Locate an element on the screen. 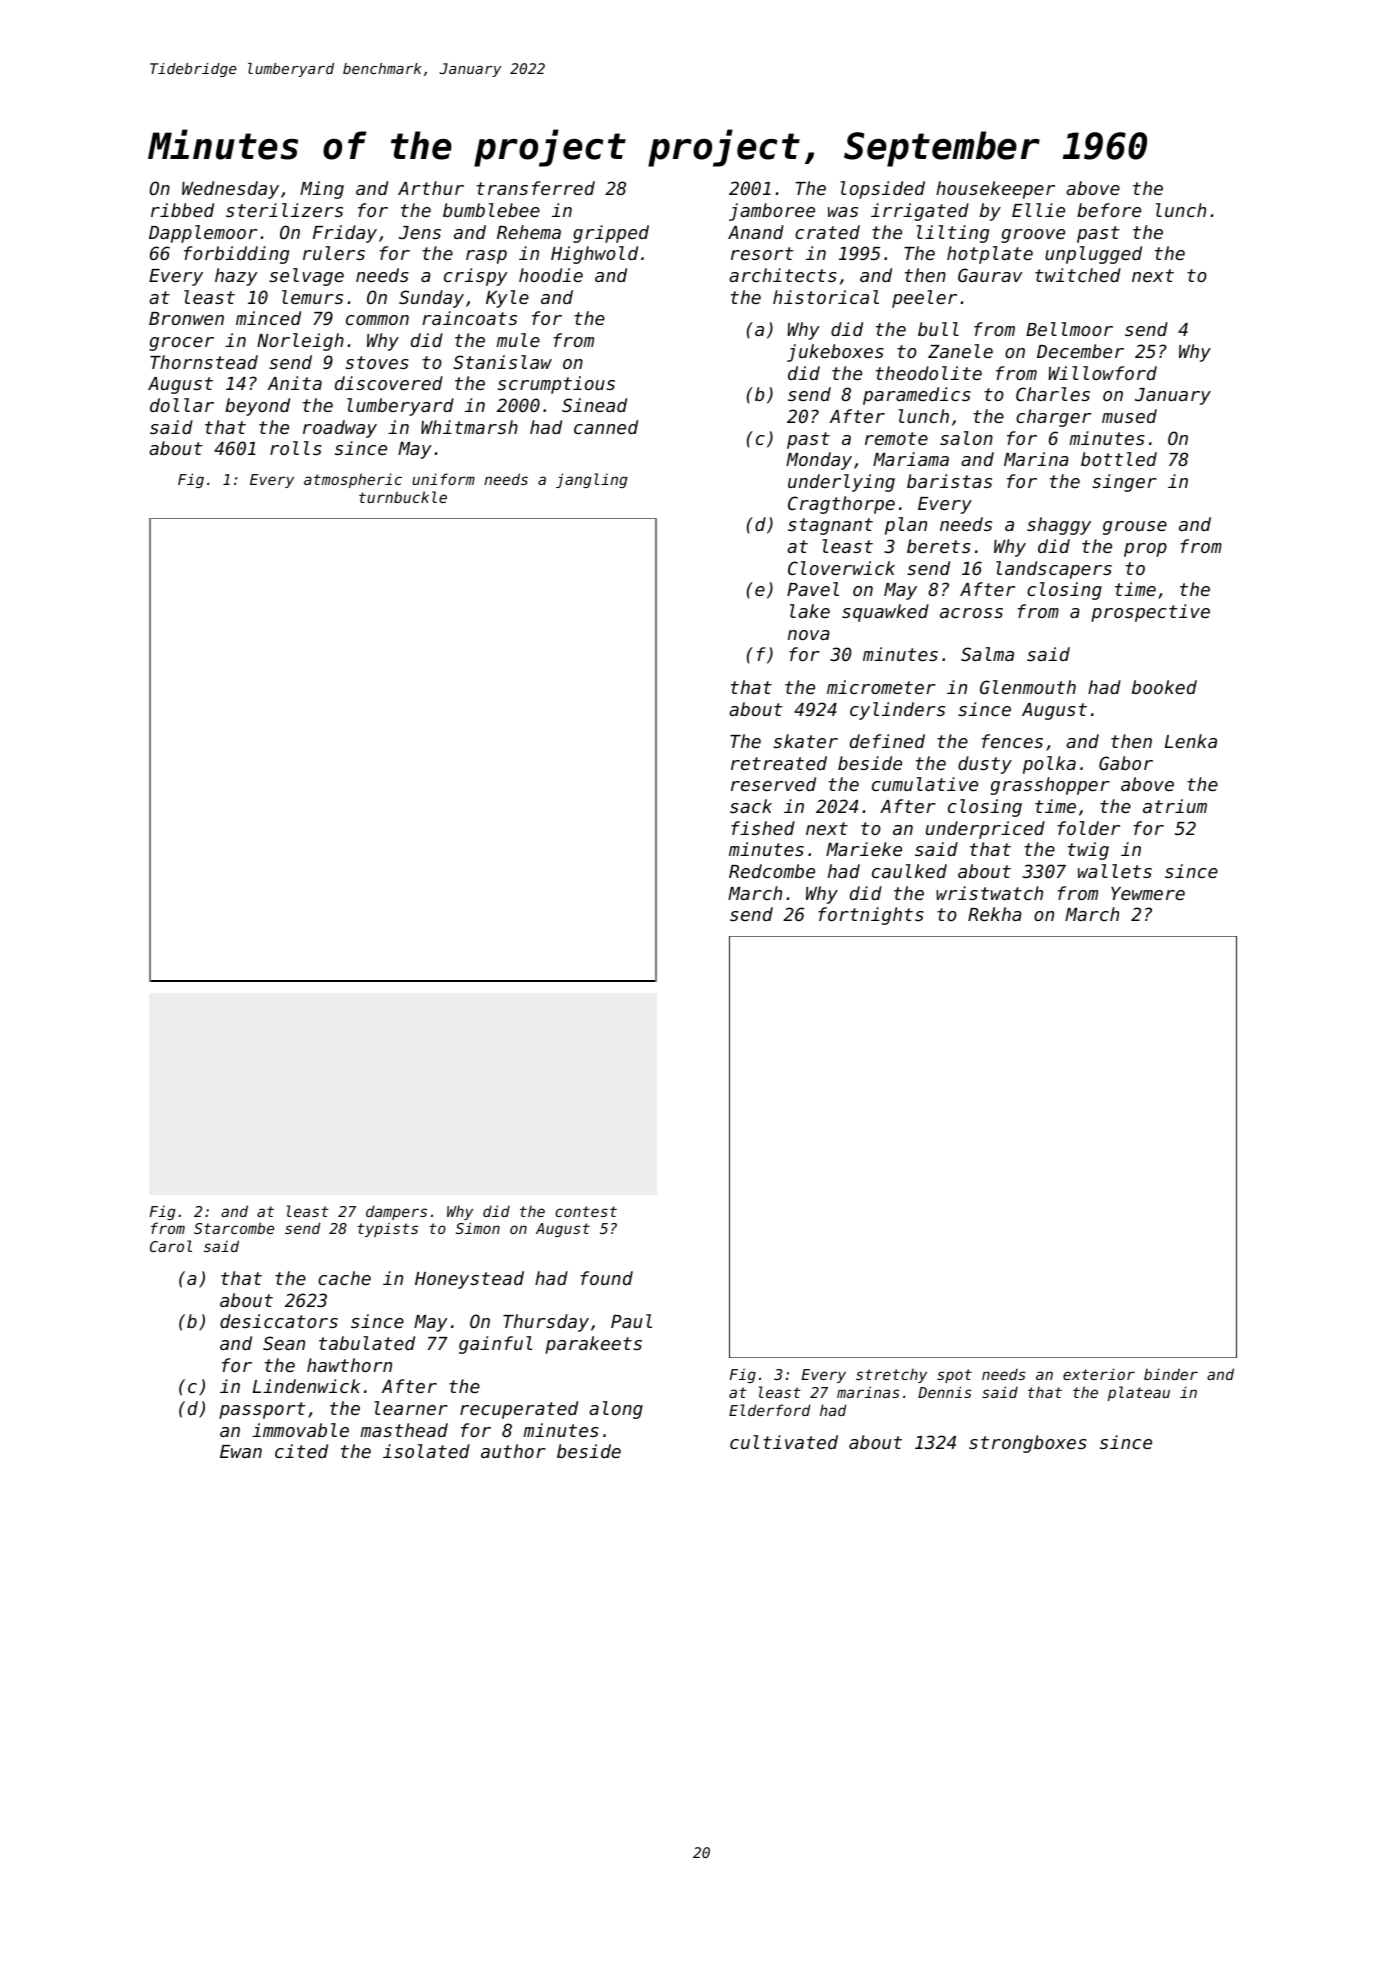 The image size is (1386, 1969). Thursday is located at coordinates (546, 1323).
